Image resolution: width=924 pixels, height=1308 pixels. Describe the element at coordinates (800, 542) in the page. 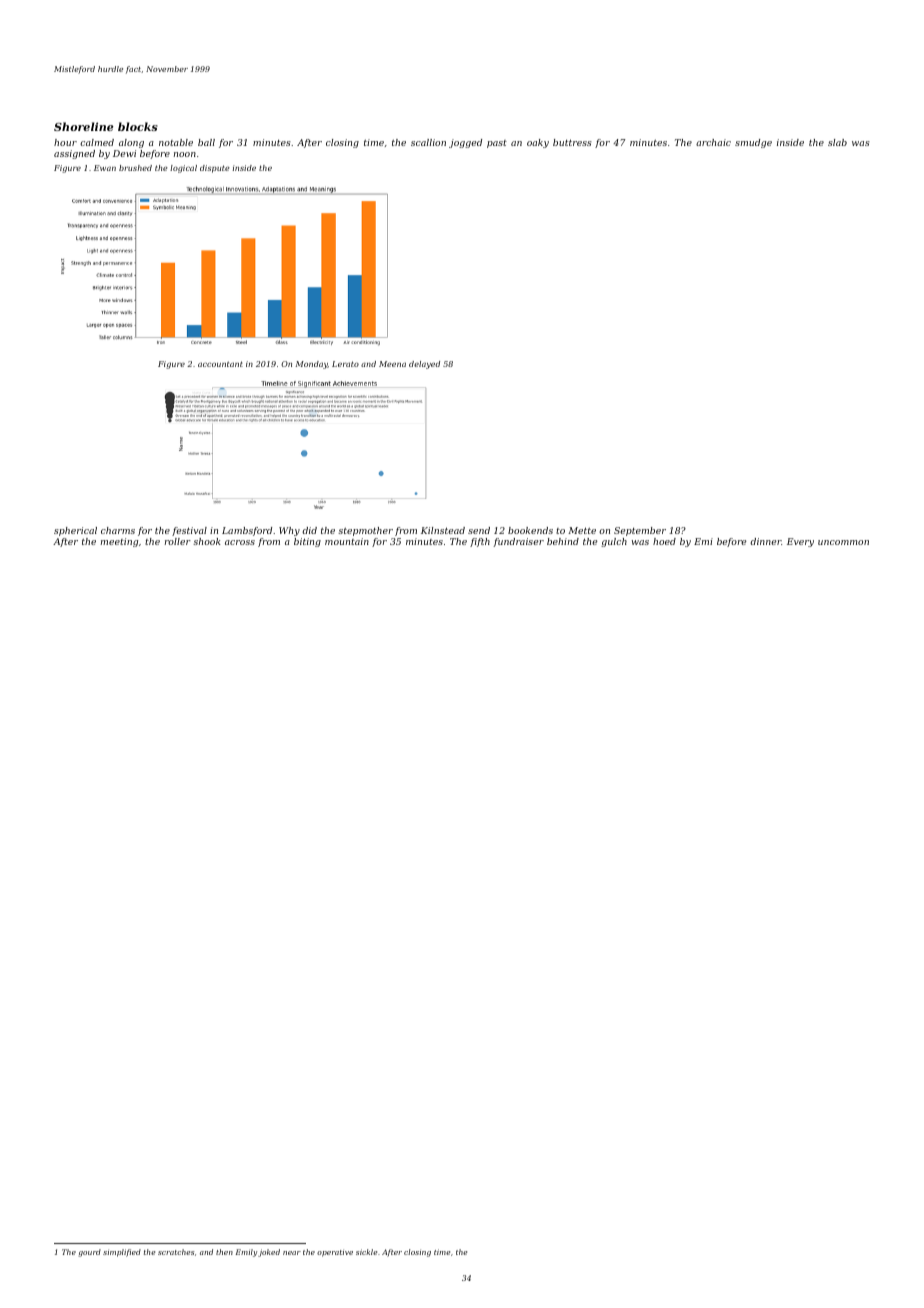

I see `Every` at that location.
